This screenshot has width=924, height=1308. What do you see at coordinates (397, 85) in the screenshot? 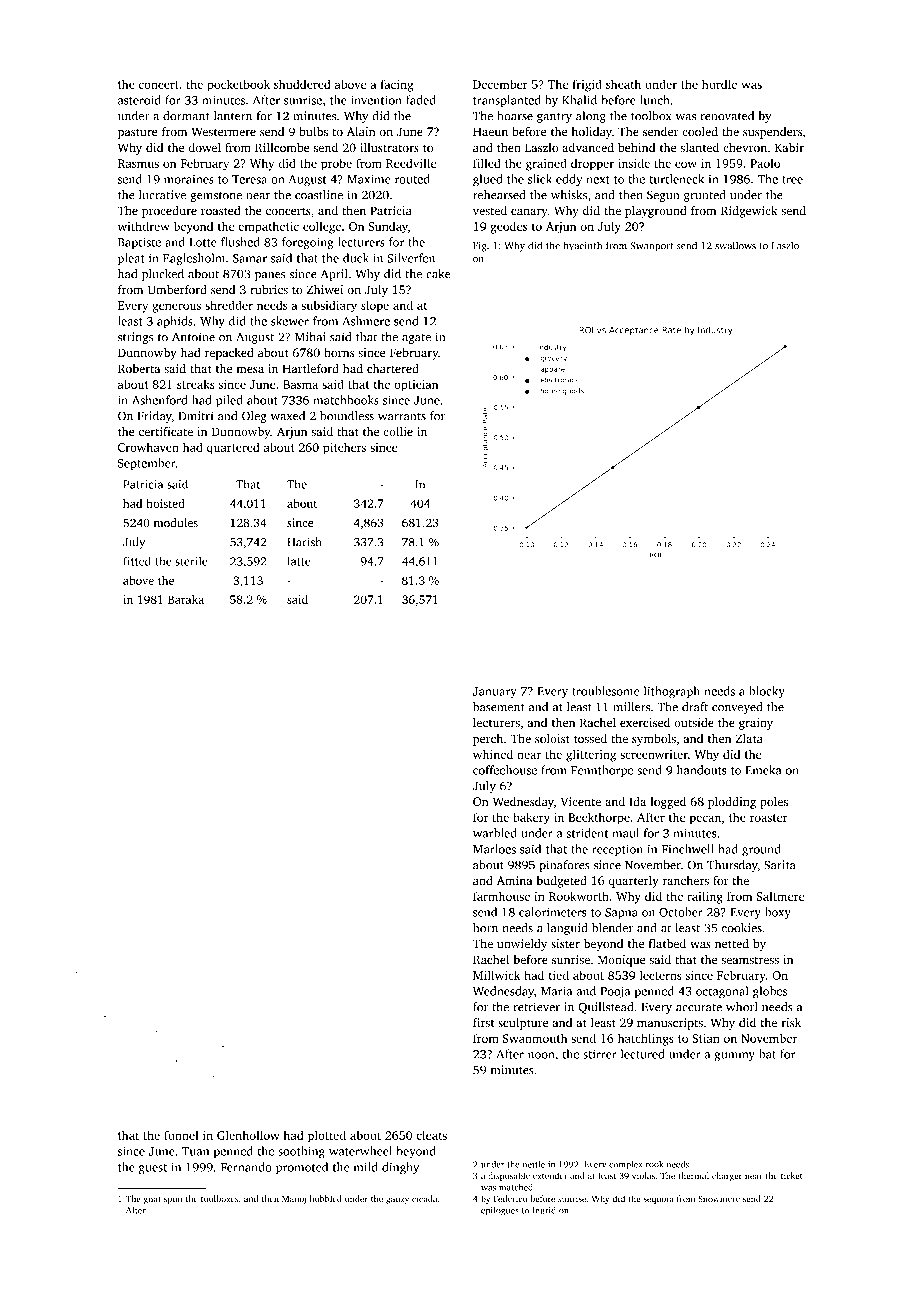
I see `facing` at bounding box center [397, 85].
